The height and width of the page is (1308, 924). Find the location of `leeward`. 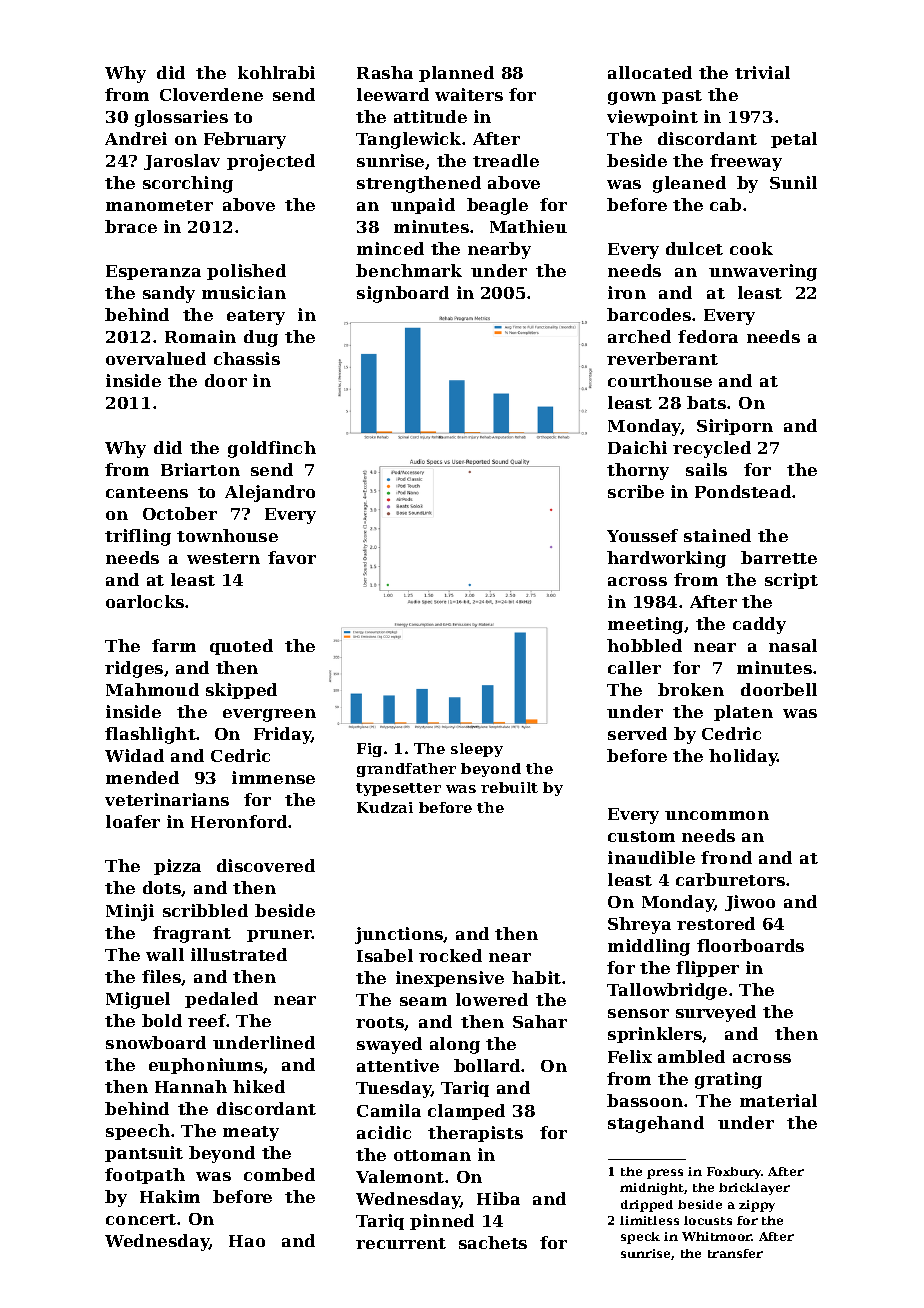

leeward is located at coordinates (393, 94).
